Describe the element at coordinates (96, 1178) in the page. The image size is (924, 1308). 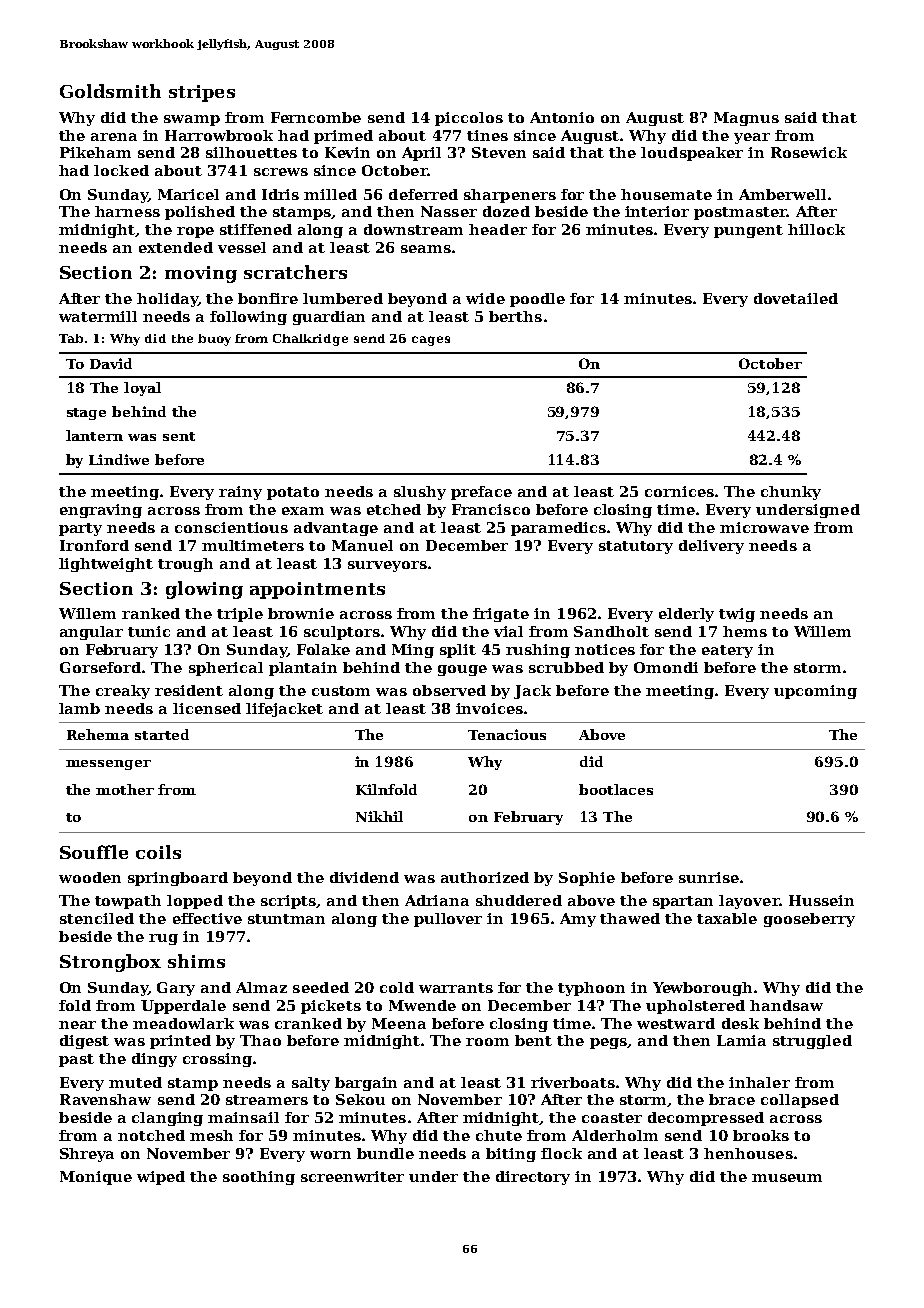
I see `Monique` at that location.
